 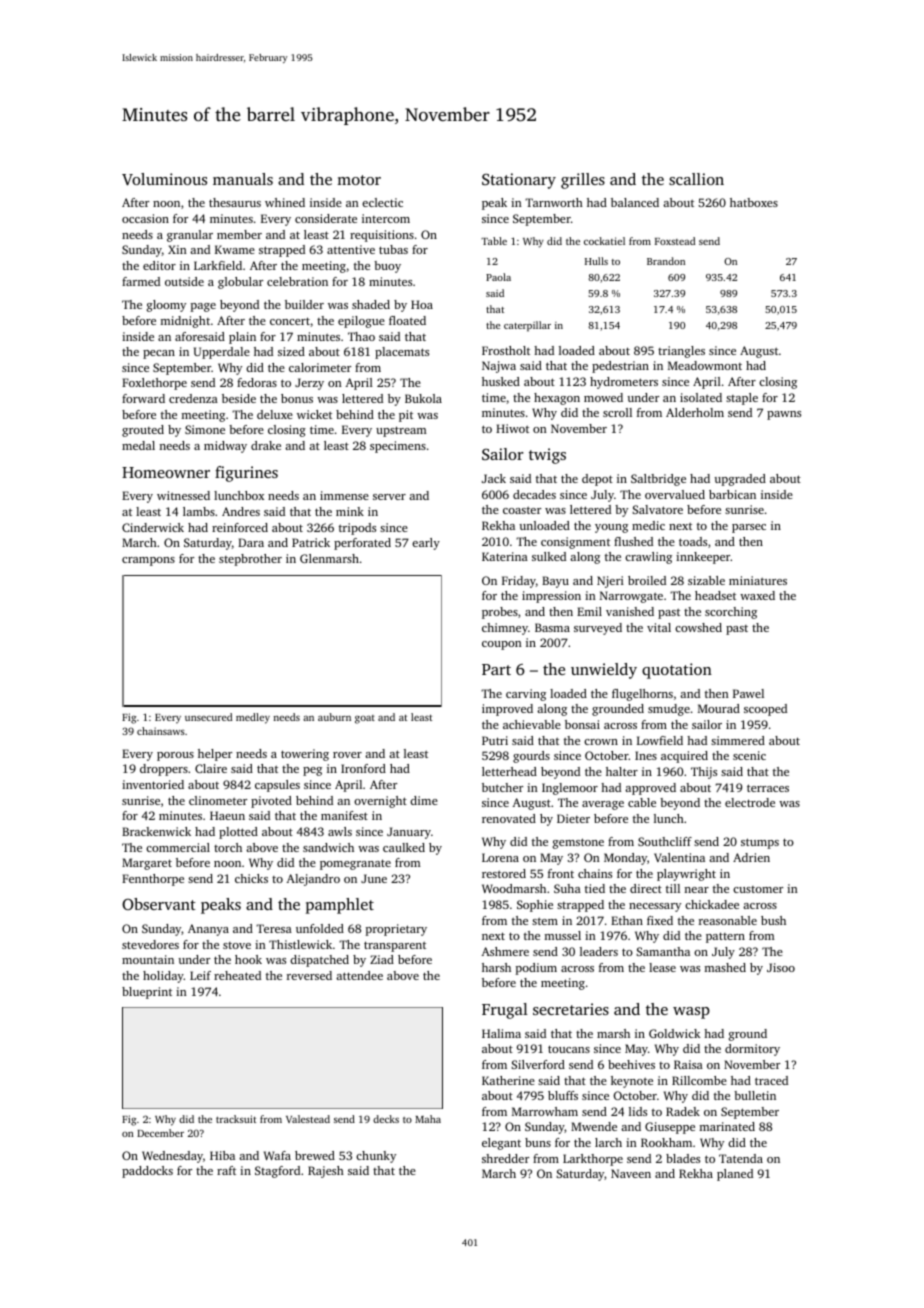 I want to click on surveyed, so click(x=598, y=629).
